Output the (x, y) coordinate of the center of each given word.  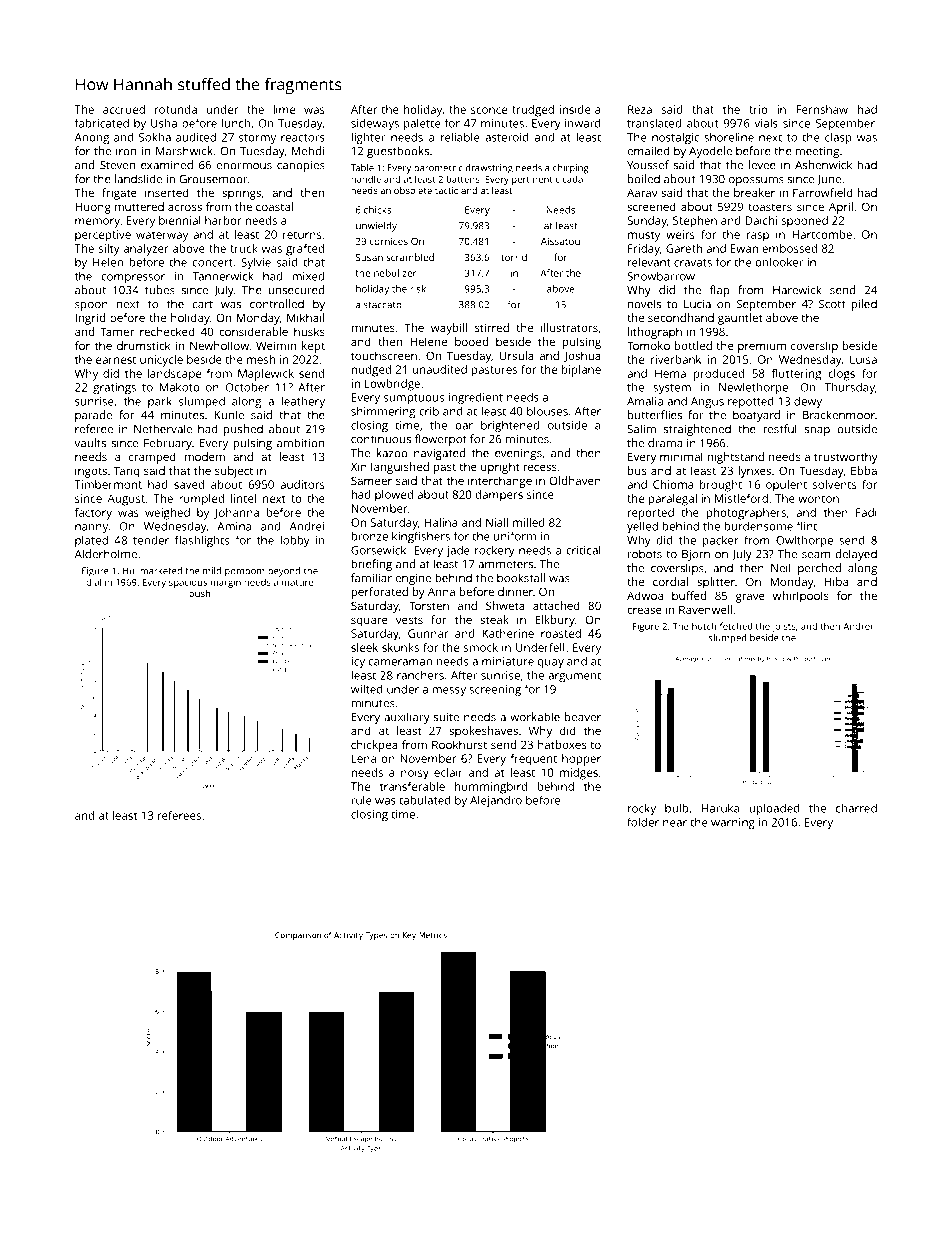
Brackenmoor (839, 415)
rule (362, 800)
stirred (492, 327)
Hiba (836, 581)
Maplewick (266, 375)
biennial (180, 220)
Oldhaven (575, 480)
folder (643, 822)
